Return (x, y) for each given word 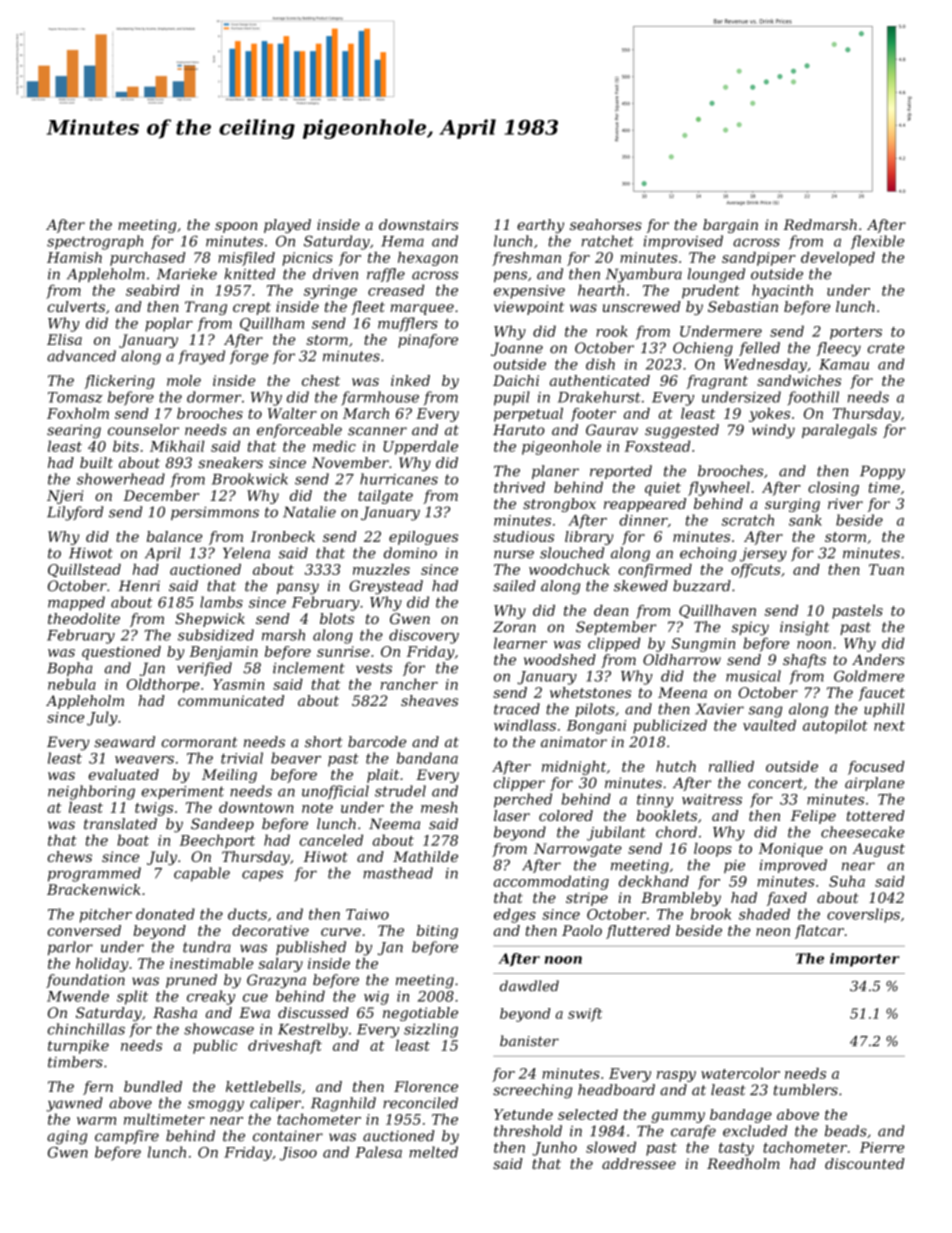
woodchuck (569, 569)
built (96, 462)
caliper (275, 1104)
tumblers (806, 1090)
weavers (144, 760)
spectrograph (95, 242)
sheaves (429, 700)
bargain (730, 226)
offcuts (755, 571)
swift (585, 1015)
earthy (540, 226)
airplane (874, 784)
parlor (70, 948)
